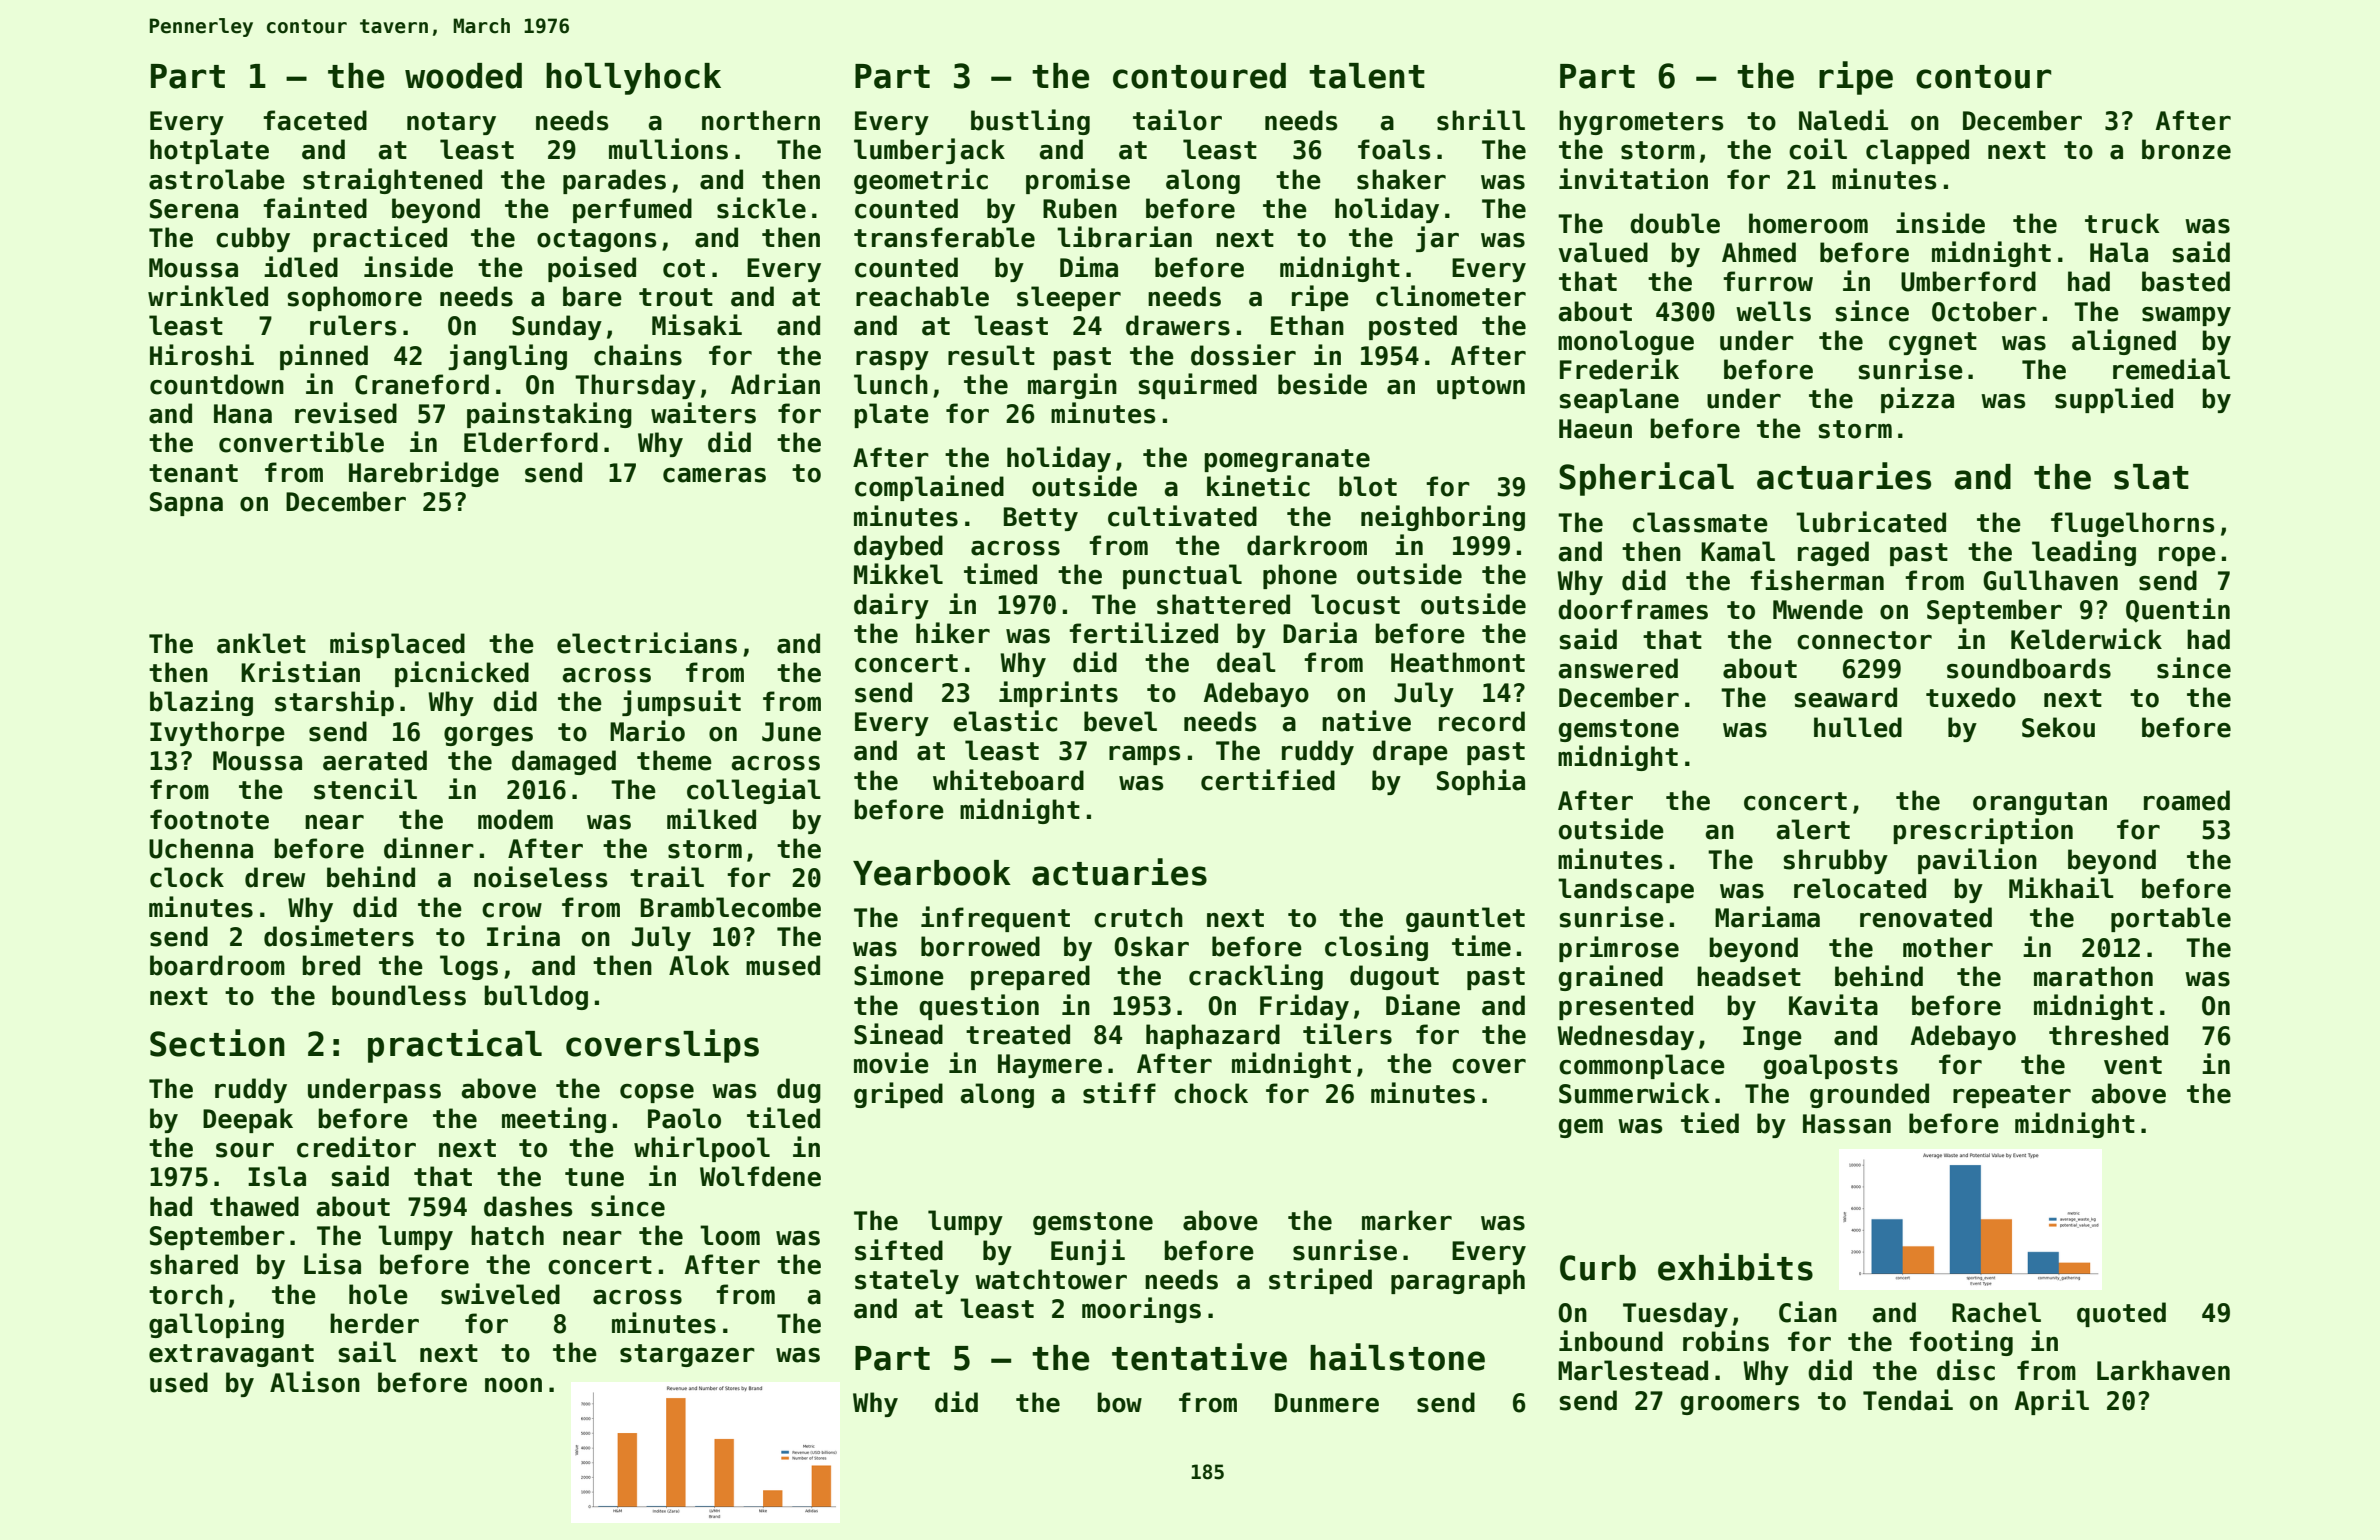 Image resolution: width=2380 pixels, height=1540 pixels. What do you see at coordinates (907, 1281) in the image?
I see `stately` at bounding box center [907, 1281].
